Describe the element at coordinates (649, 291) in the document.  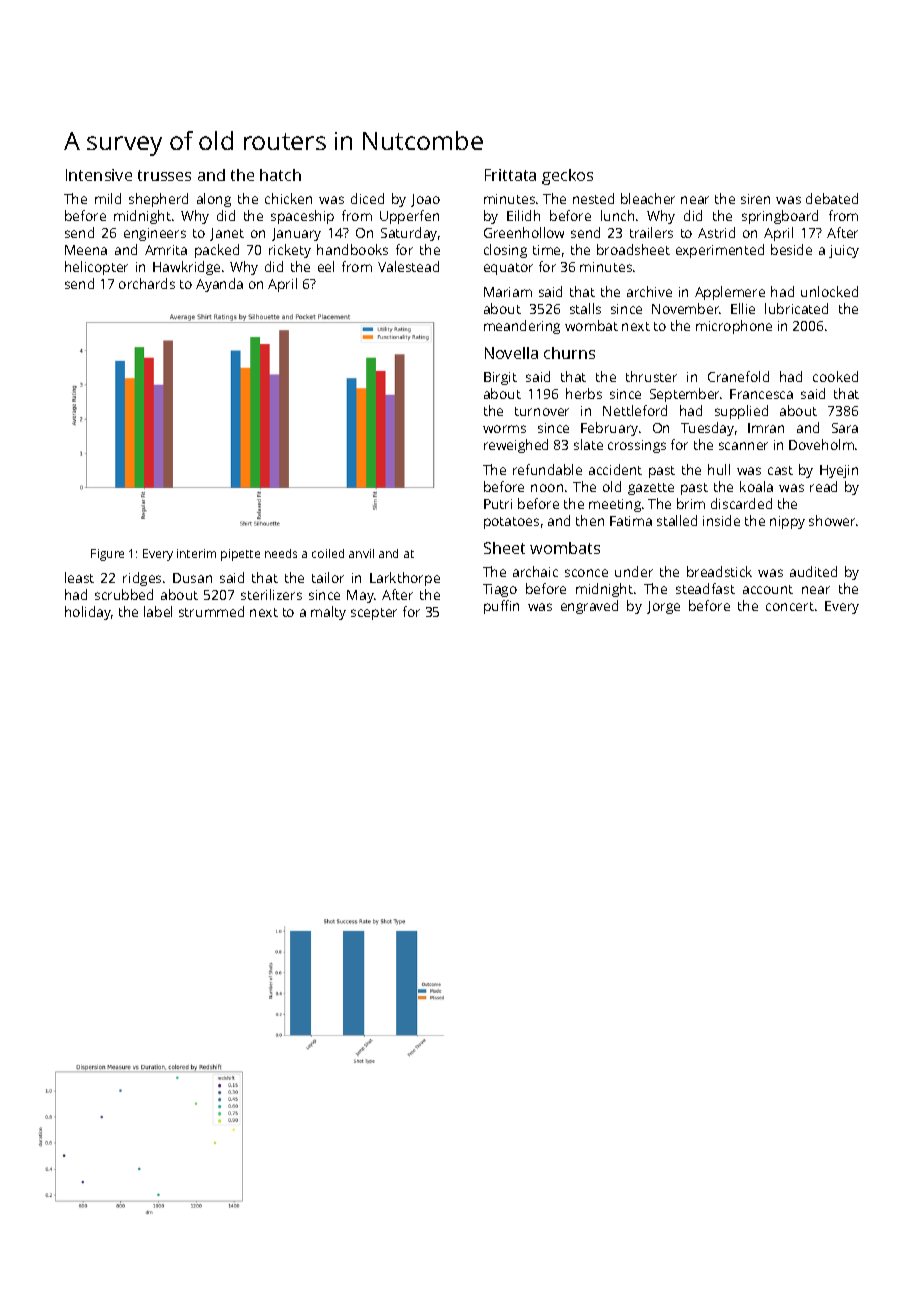
I see `archive` at that location.
